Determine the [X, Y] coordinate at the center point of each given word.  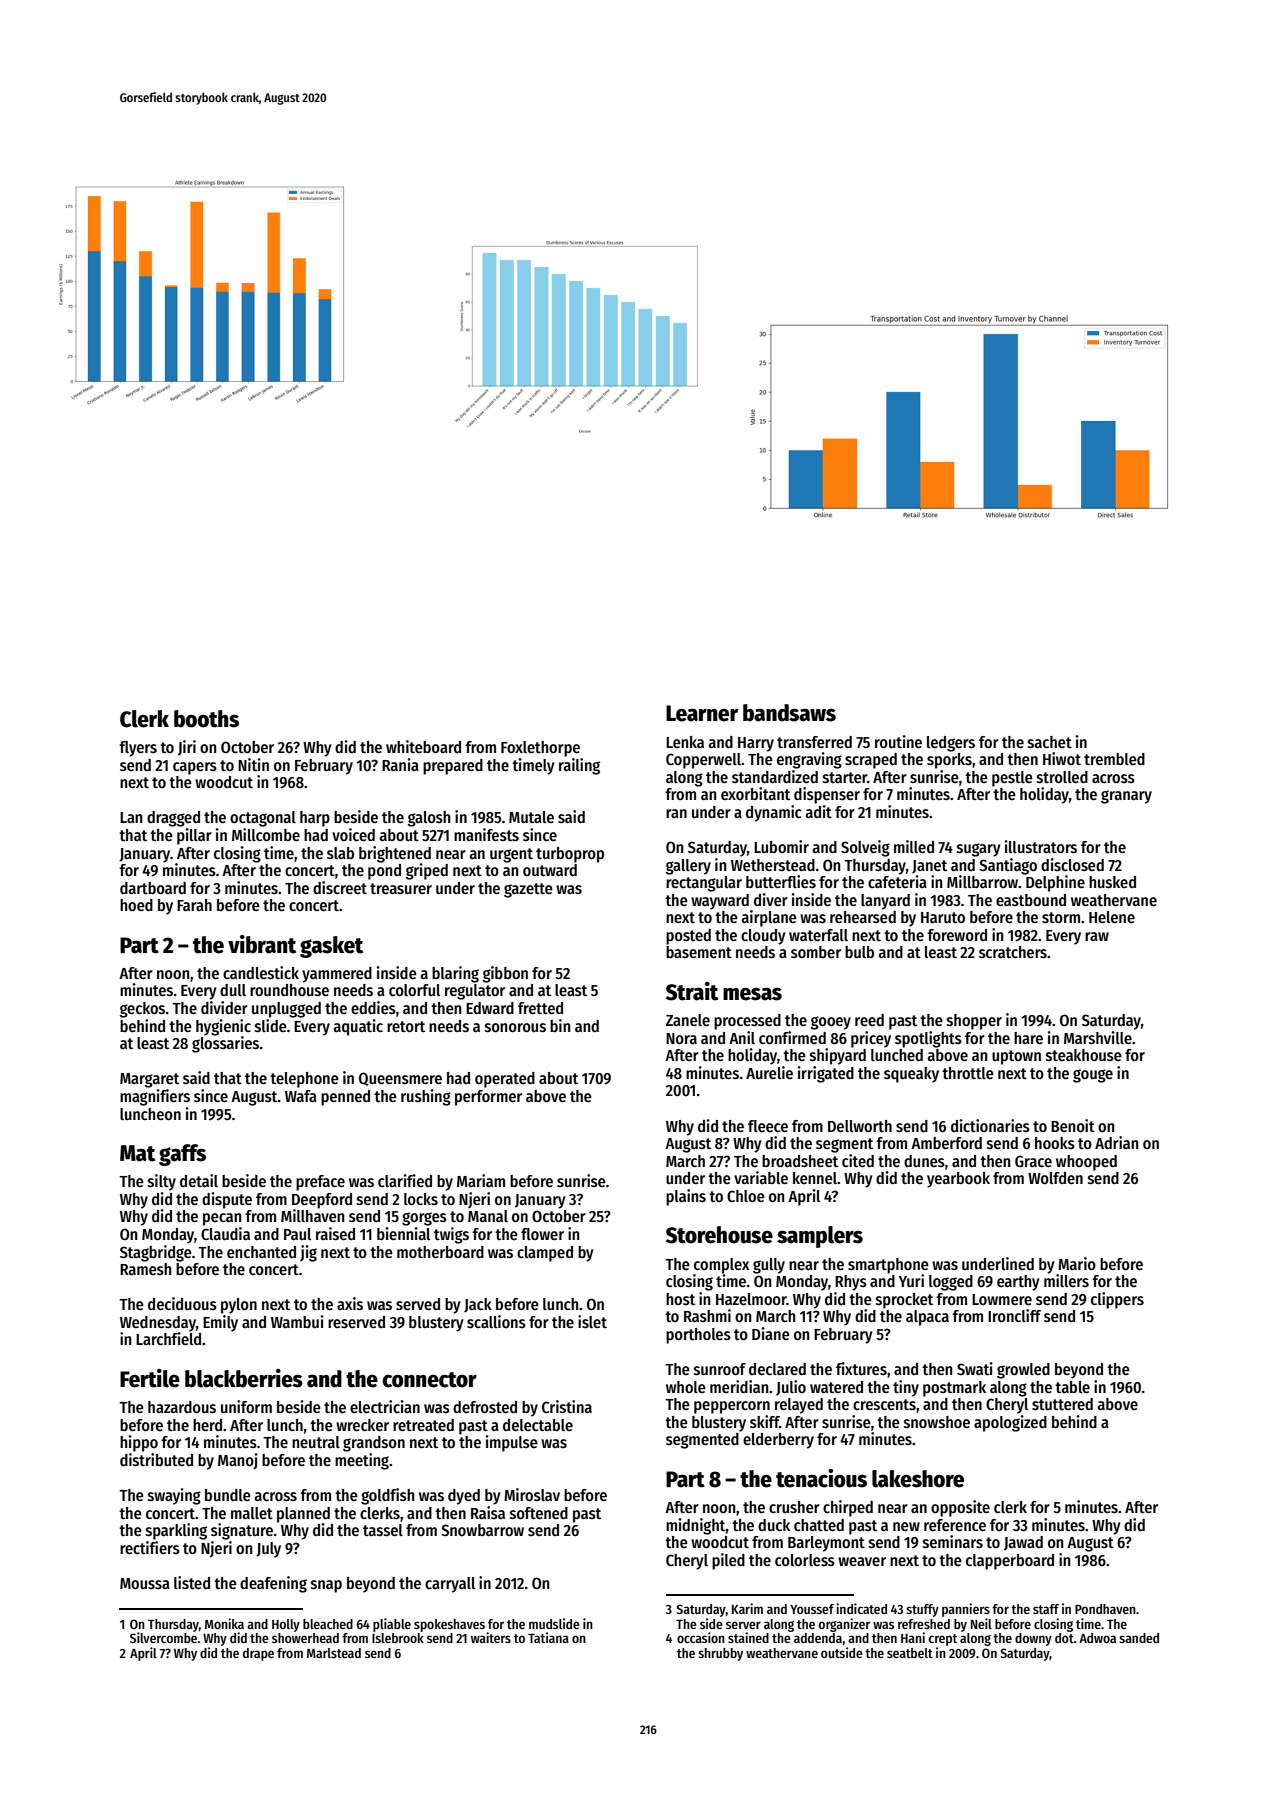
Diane [771, 1333]
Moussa [145, 1584]
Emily [220, 1323]
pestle [1012, 779]
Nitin [253, 764]
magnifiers [155, 1097]
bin [560, 1025]
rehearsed [863, 917]
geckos [142, 1010]
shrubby [720, 1654]
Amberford [946, 1143]
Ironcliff [1014, 1315]
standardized [775, 776]
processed [747, 1022]
